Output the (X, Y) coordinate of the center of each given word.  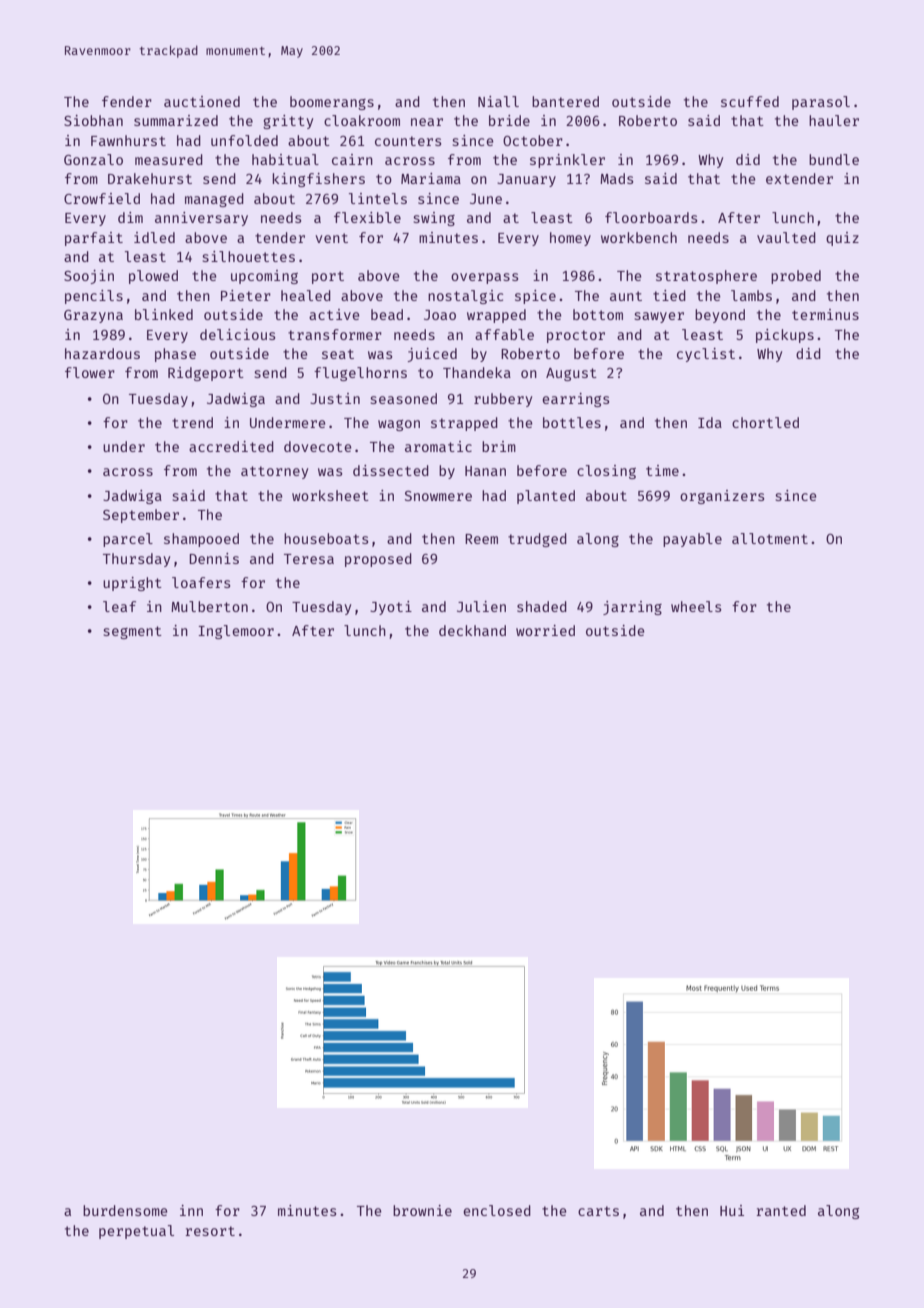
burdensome (125, 1210)
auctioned (202, 101)
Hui (732, 1210)
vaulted (786, 237)
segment (132, 632)
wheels (696, 606)
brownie (422, 1210)
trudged (537, 540)
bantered (565, 101)
